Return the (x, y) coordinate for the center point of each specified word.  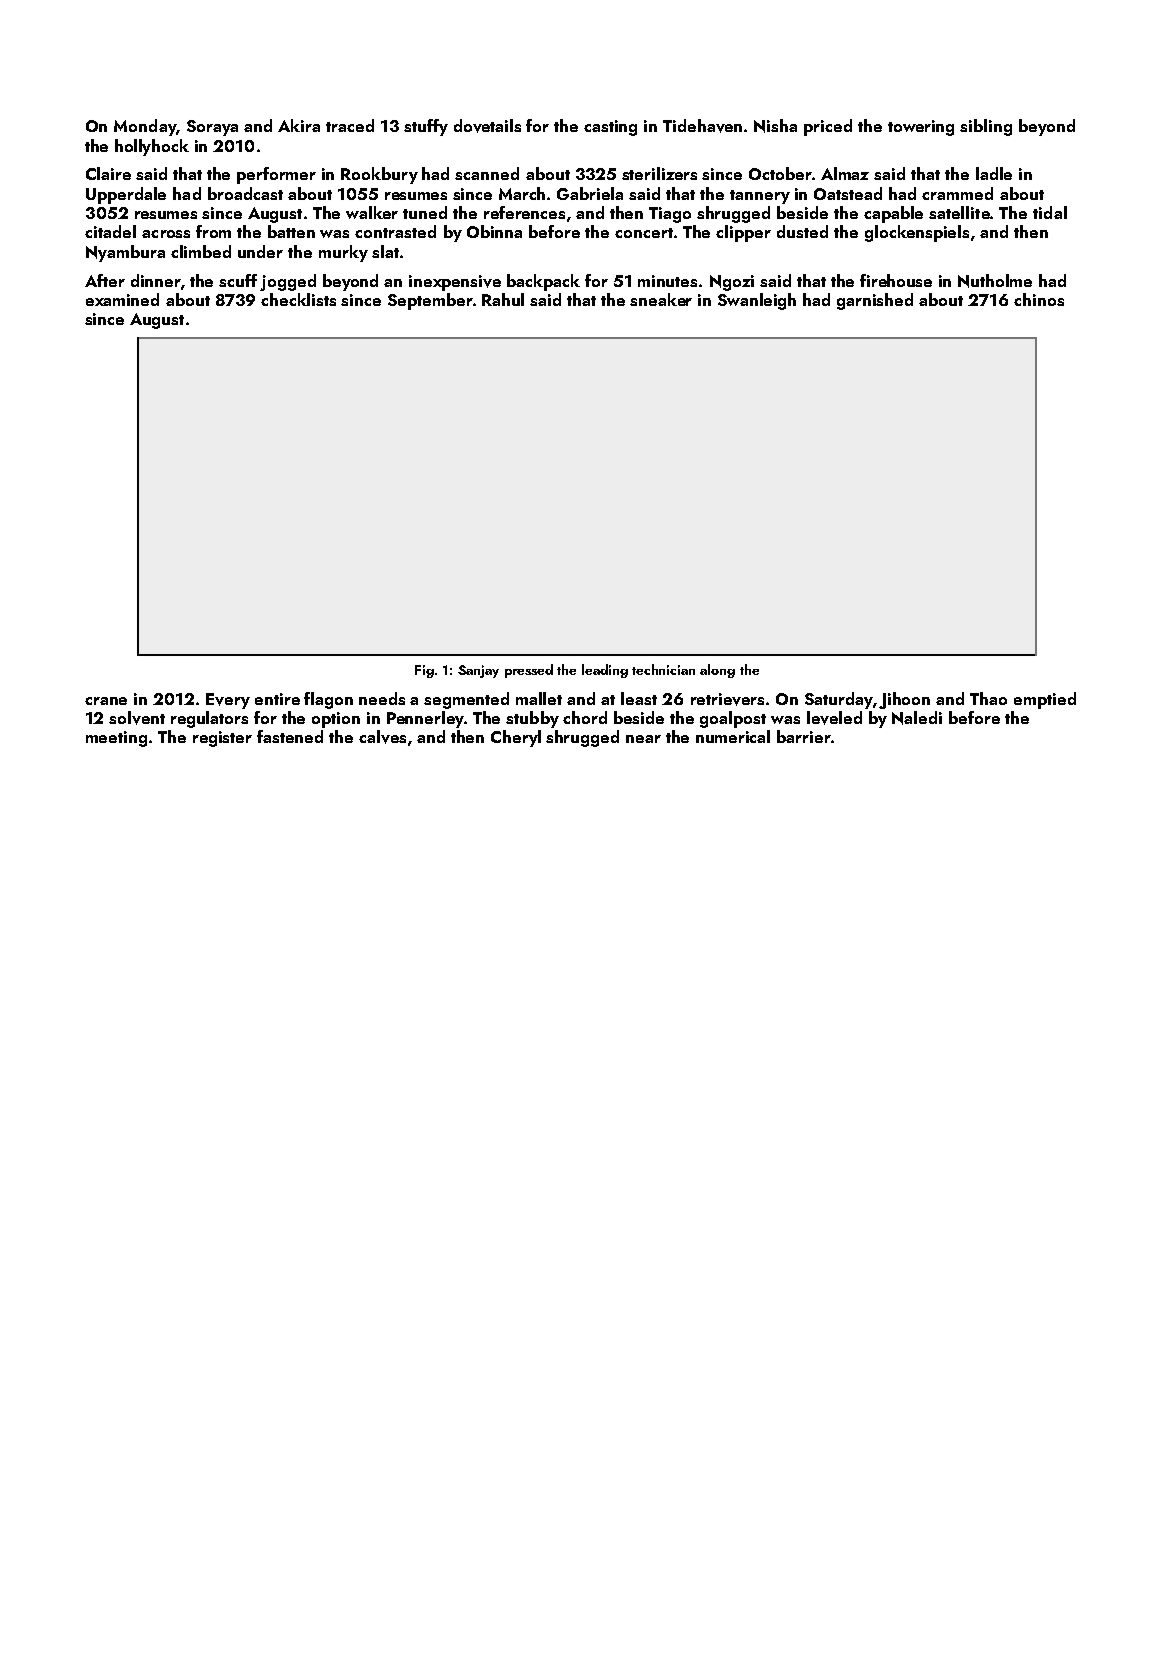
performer (276, 175)
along (717, 671)
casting (610, 128)
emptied (1045, 700)
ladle (994, 173)
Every (228, 701)
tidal (1050, 212)
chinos (1039, 299)
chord (585, 717)
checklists (298, 299)
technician (663, 669)
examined (122, 299)
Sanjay (478, 671)
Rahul (503, 299)
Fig (424, 671)
